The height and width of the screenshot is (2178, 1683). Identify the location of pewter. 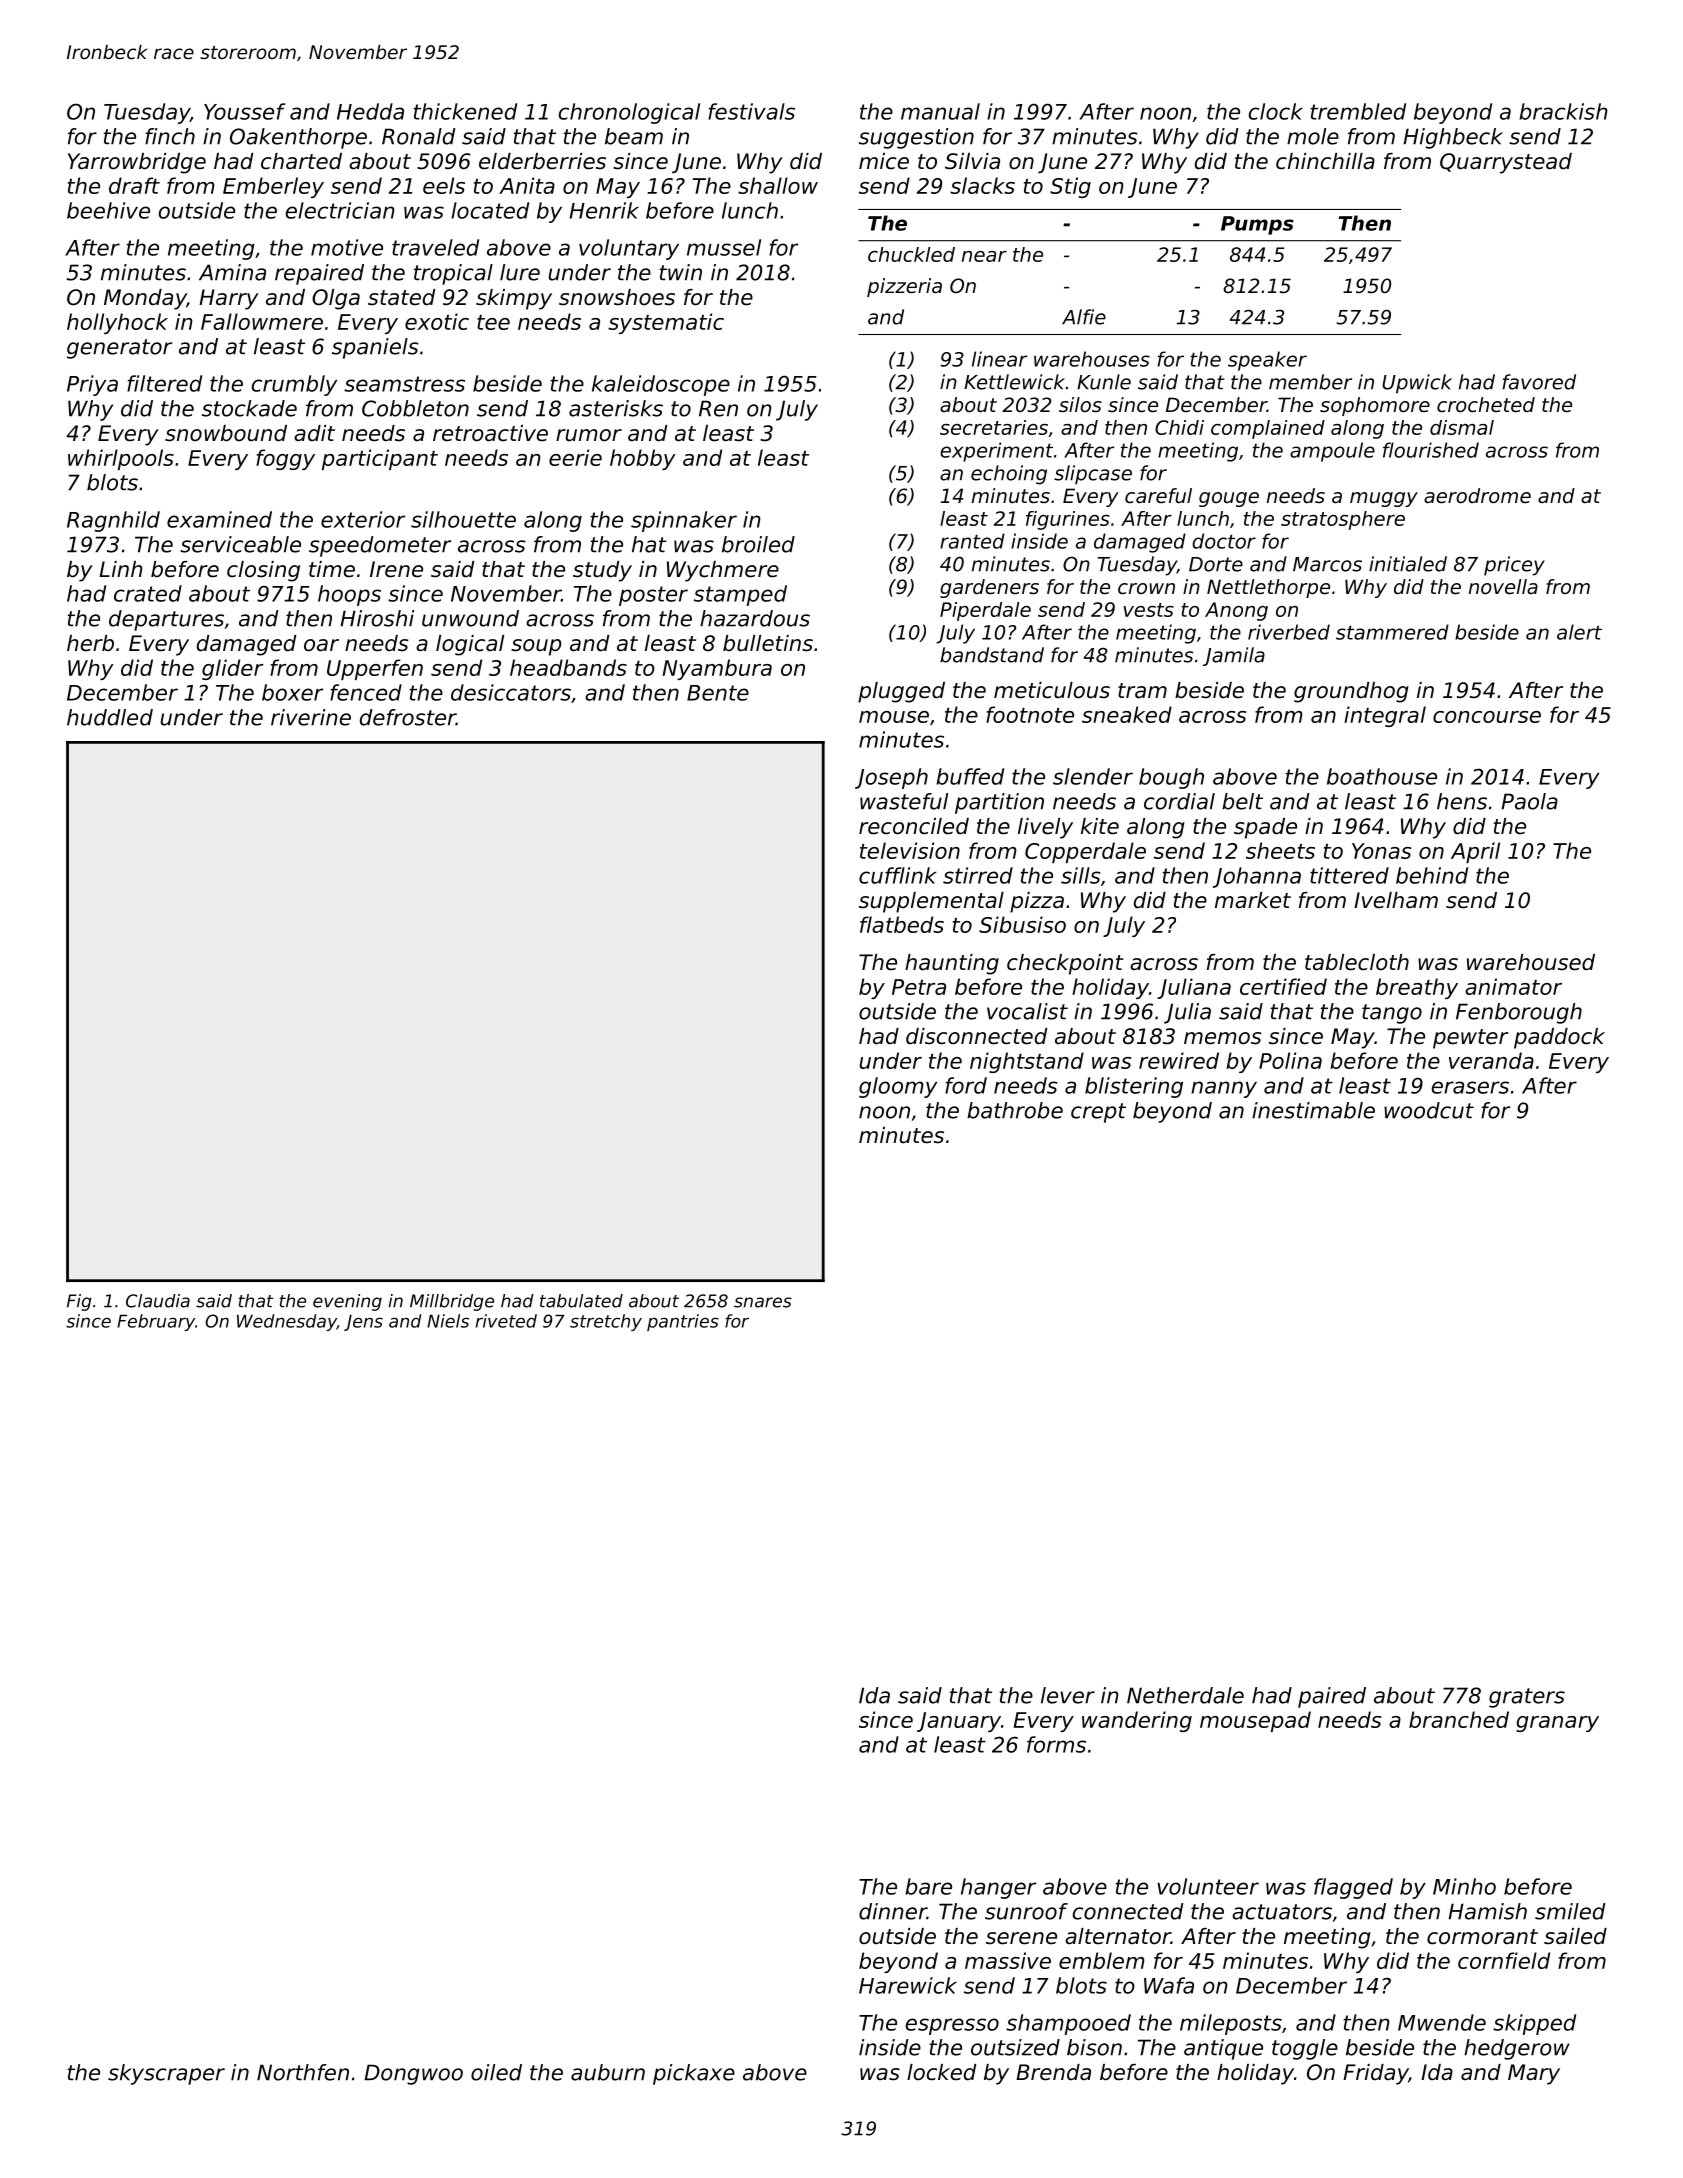
(1470, 1039).
